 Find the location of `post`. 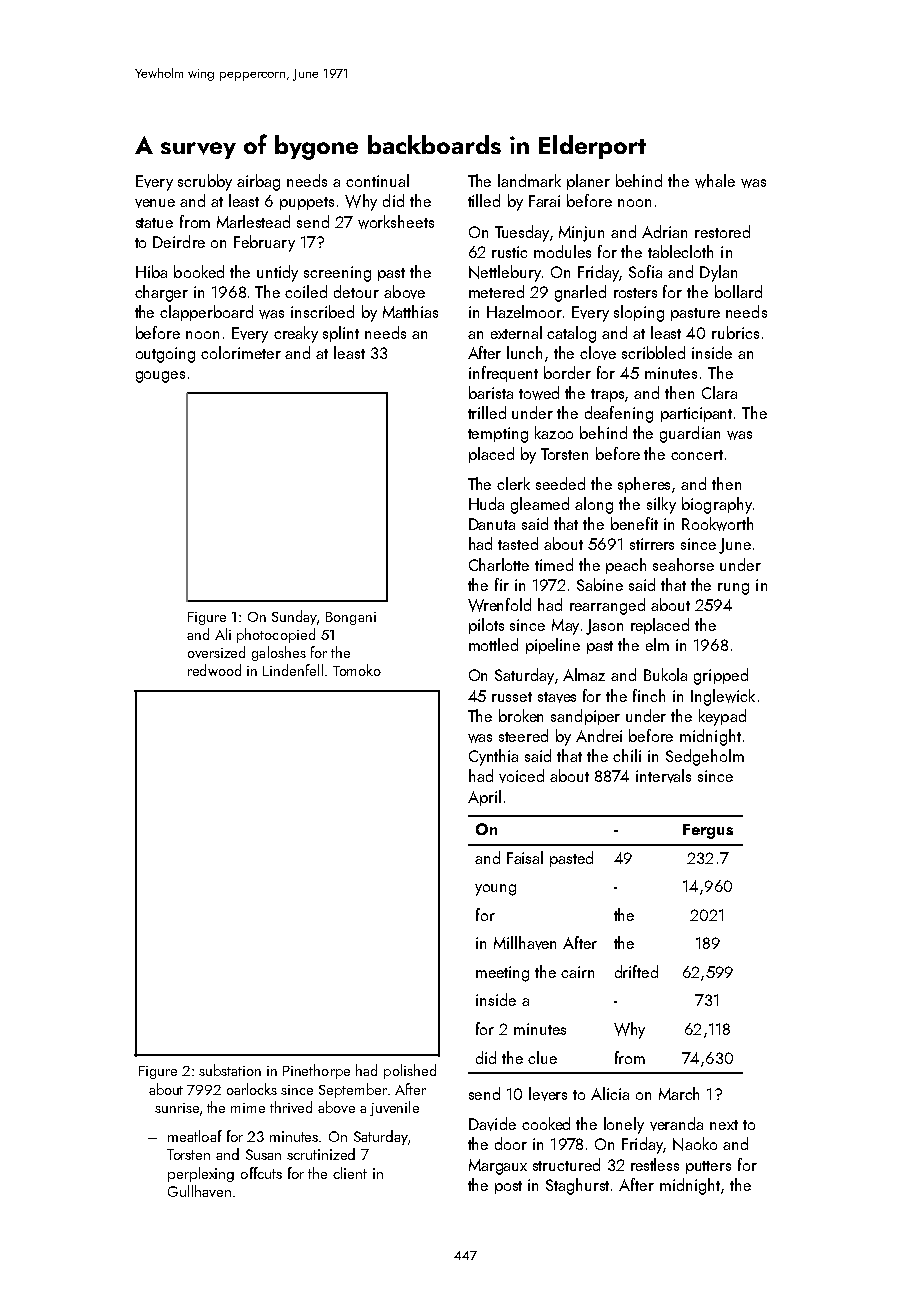

post is located at coordinates (508, 1187).
